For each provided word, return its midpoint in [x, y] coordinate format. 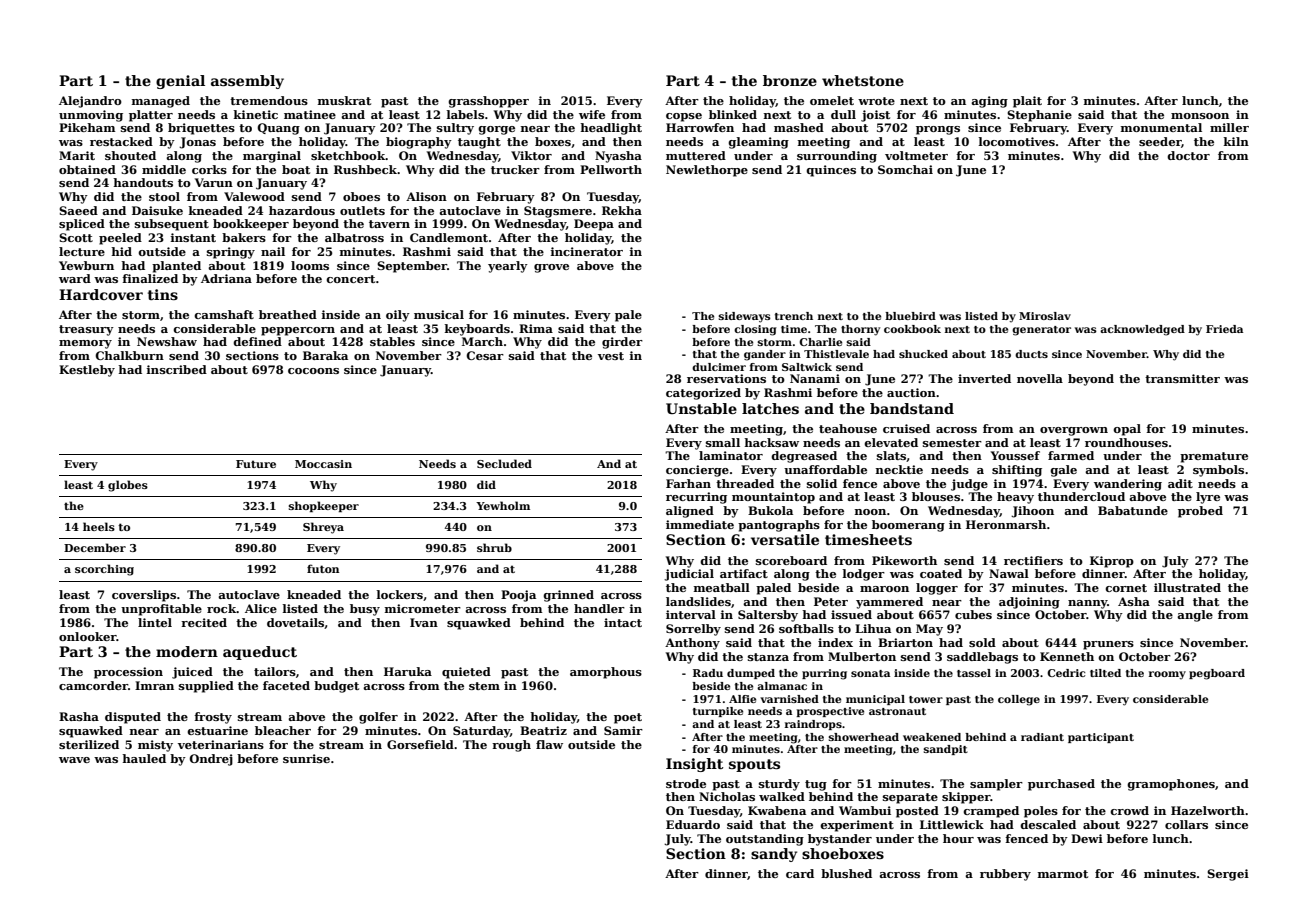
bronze [790, 80]
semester [952, 443]
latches [770, 408]
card [800, 873]
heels [99, 526]
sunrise [306, 758]
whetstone [863, 80]
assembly [247, 82]
